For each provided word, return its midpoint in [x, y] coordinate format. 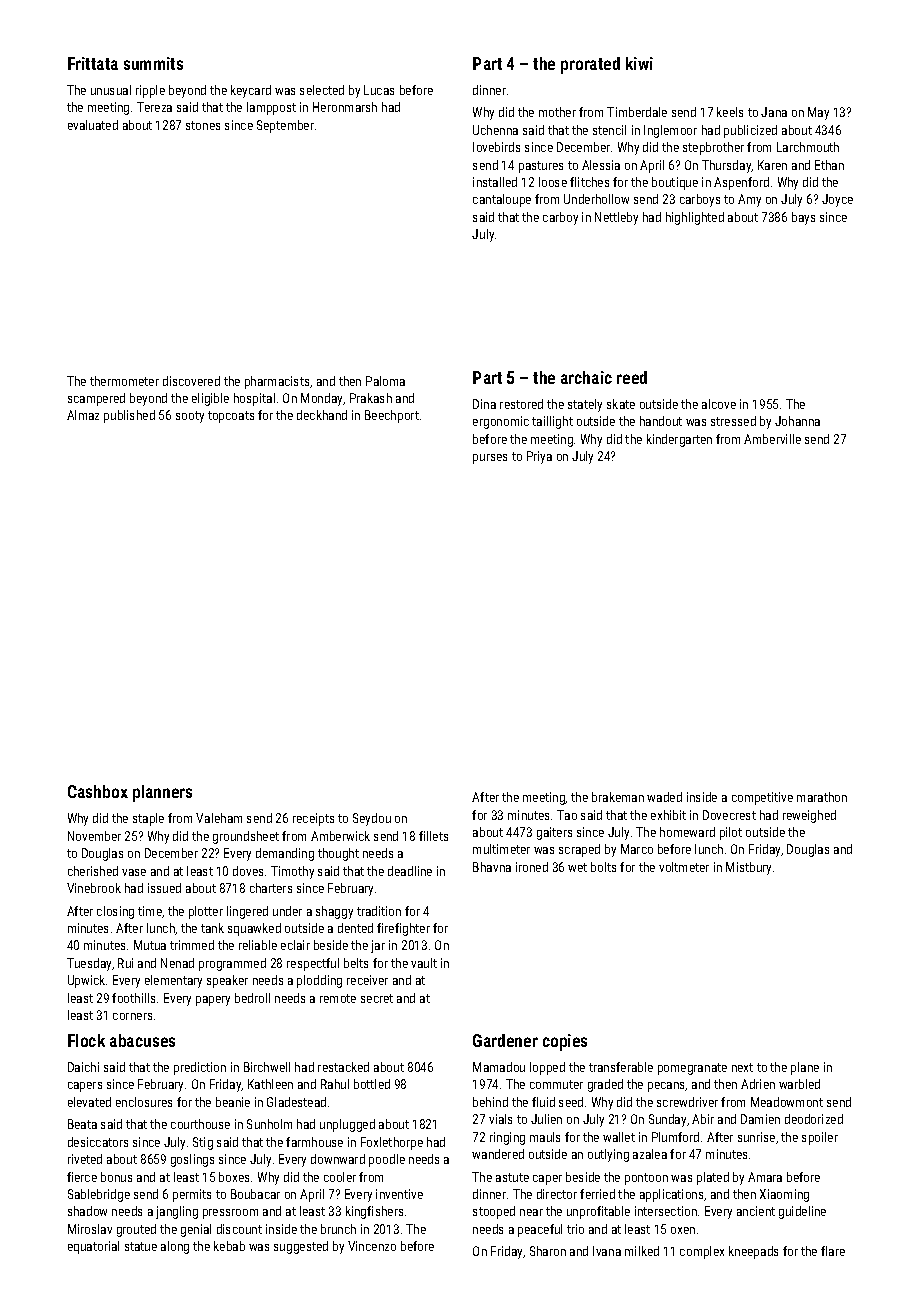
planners [162, 793]
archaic [586, 377]
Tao [567, 815]
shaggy [334, 912]
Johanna [797, 421]
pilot [731, 833]
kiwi [639, 63]
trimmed [192, 945]
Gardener [505, 1040]
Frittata [93, 63]
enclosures [144, 1102]
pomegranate [692, 1069]
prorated [590, 65]
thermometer [124, 381]
